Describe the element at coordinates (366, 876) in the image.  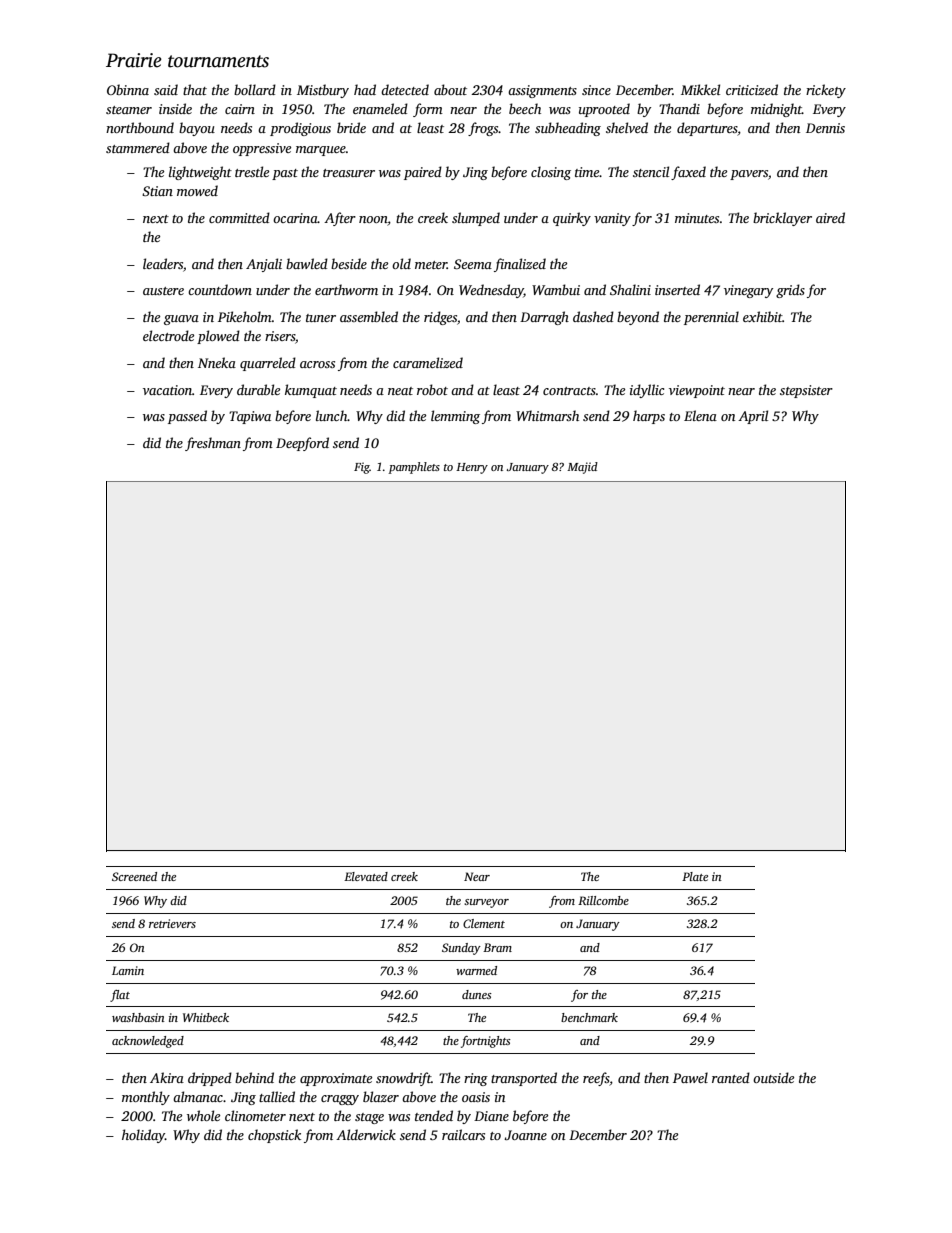
I see `Elevated` at that location.
